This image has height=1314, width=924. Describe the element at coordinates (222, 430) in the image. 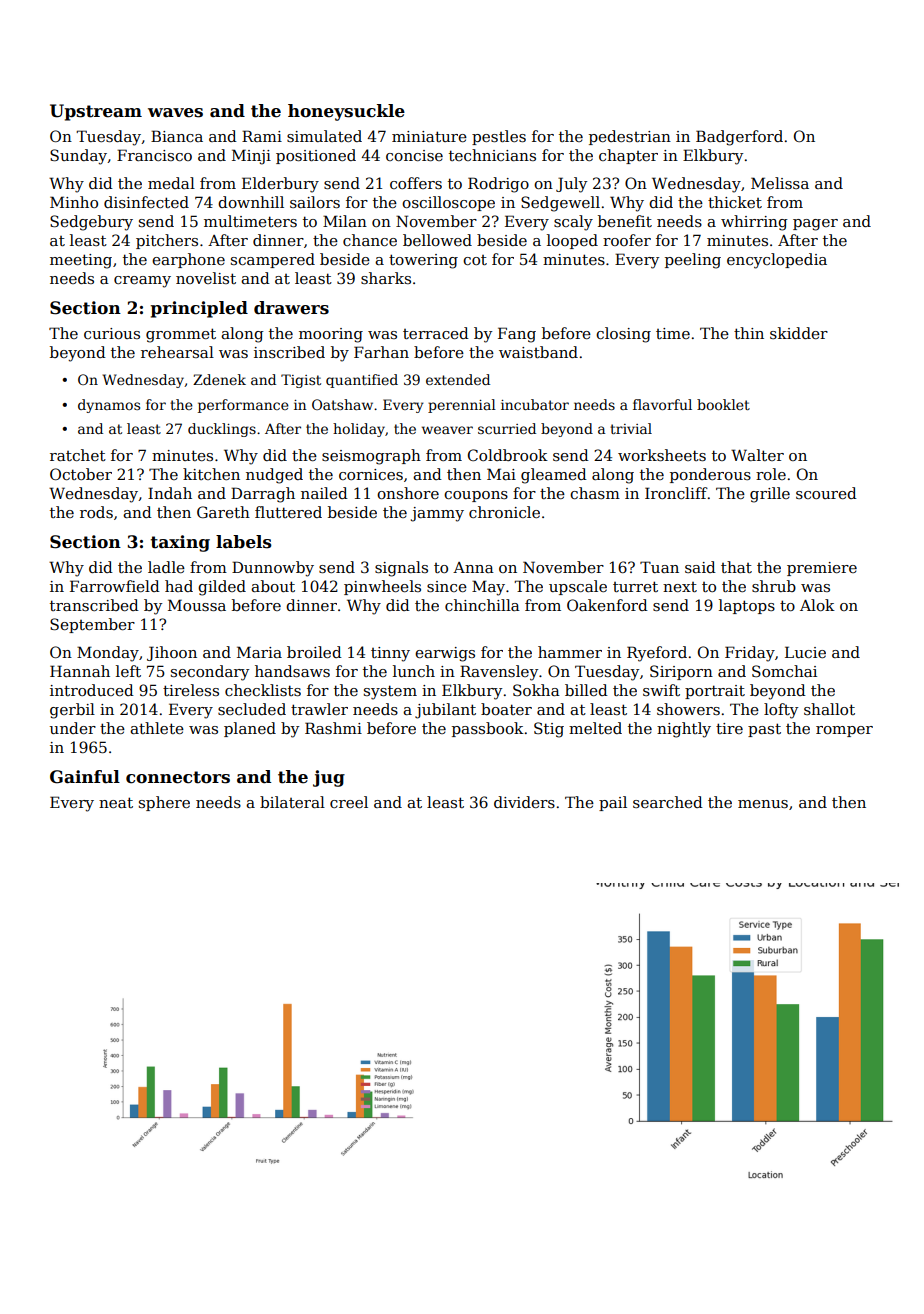

I see `ducklings` at that location.
